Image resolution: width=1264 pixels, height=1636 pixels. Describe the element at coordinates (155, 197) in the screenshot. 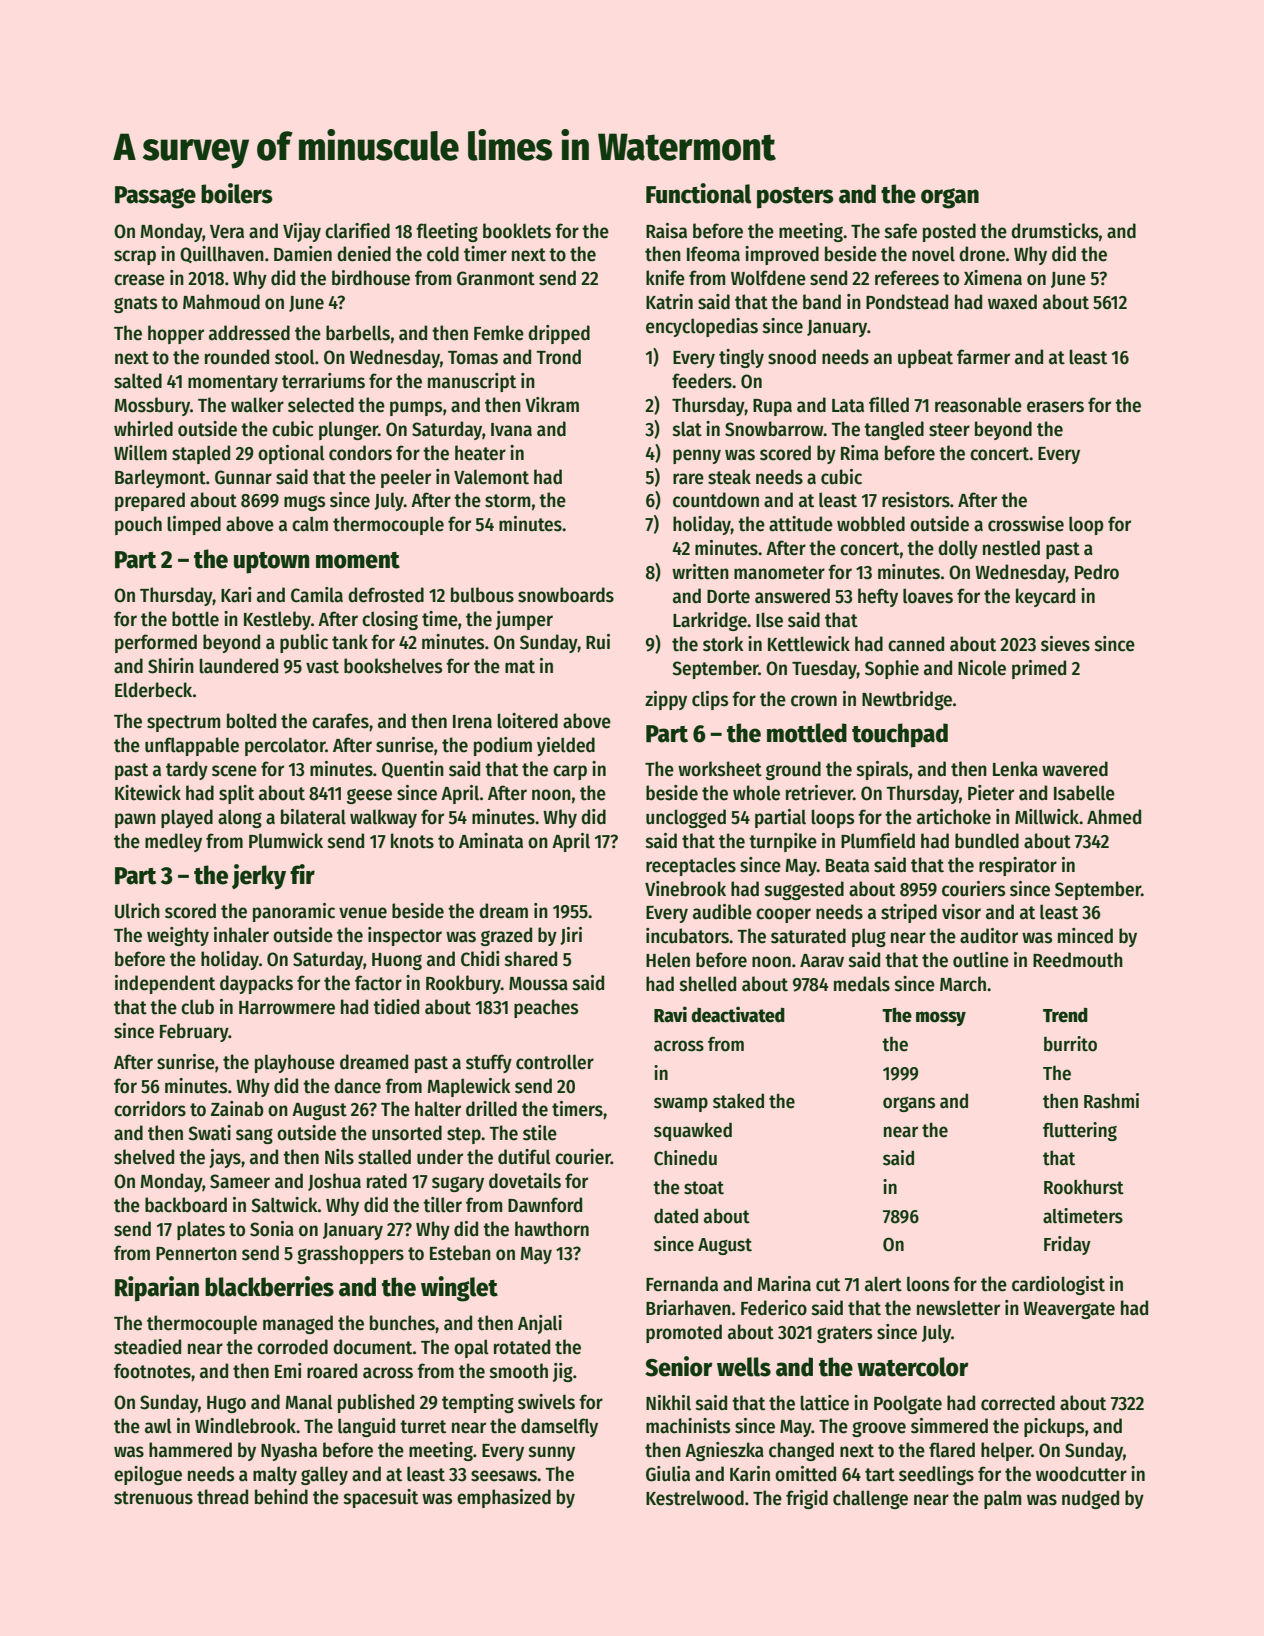

I see `Passage` at that location.
